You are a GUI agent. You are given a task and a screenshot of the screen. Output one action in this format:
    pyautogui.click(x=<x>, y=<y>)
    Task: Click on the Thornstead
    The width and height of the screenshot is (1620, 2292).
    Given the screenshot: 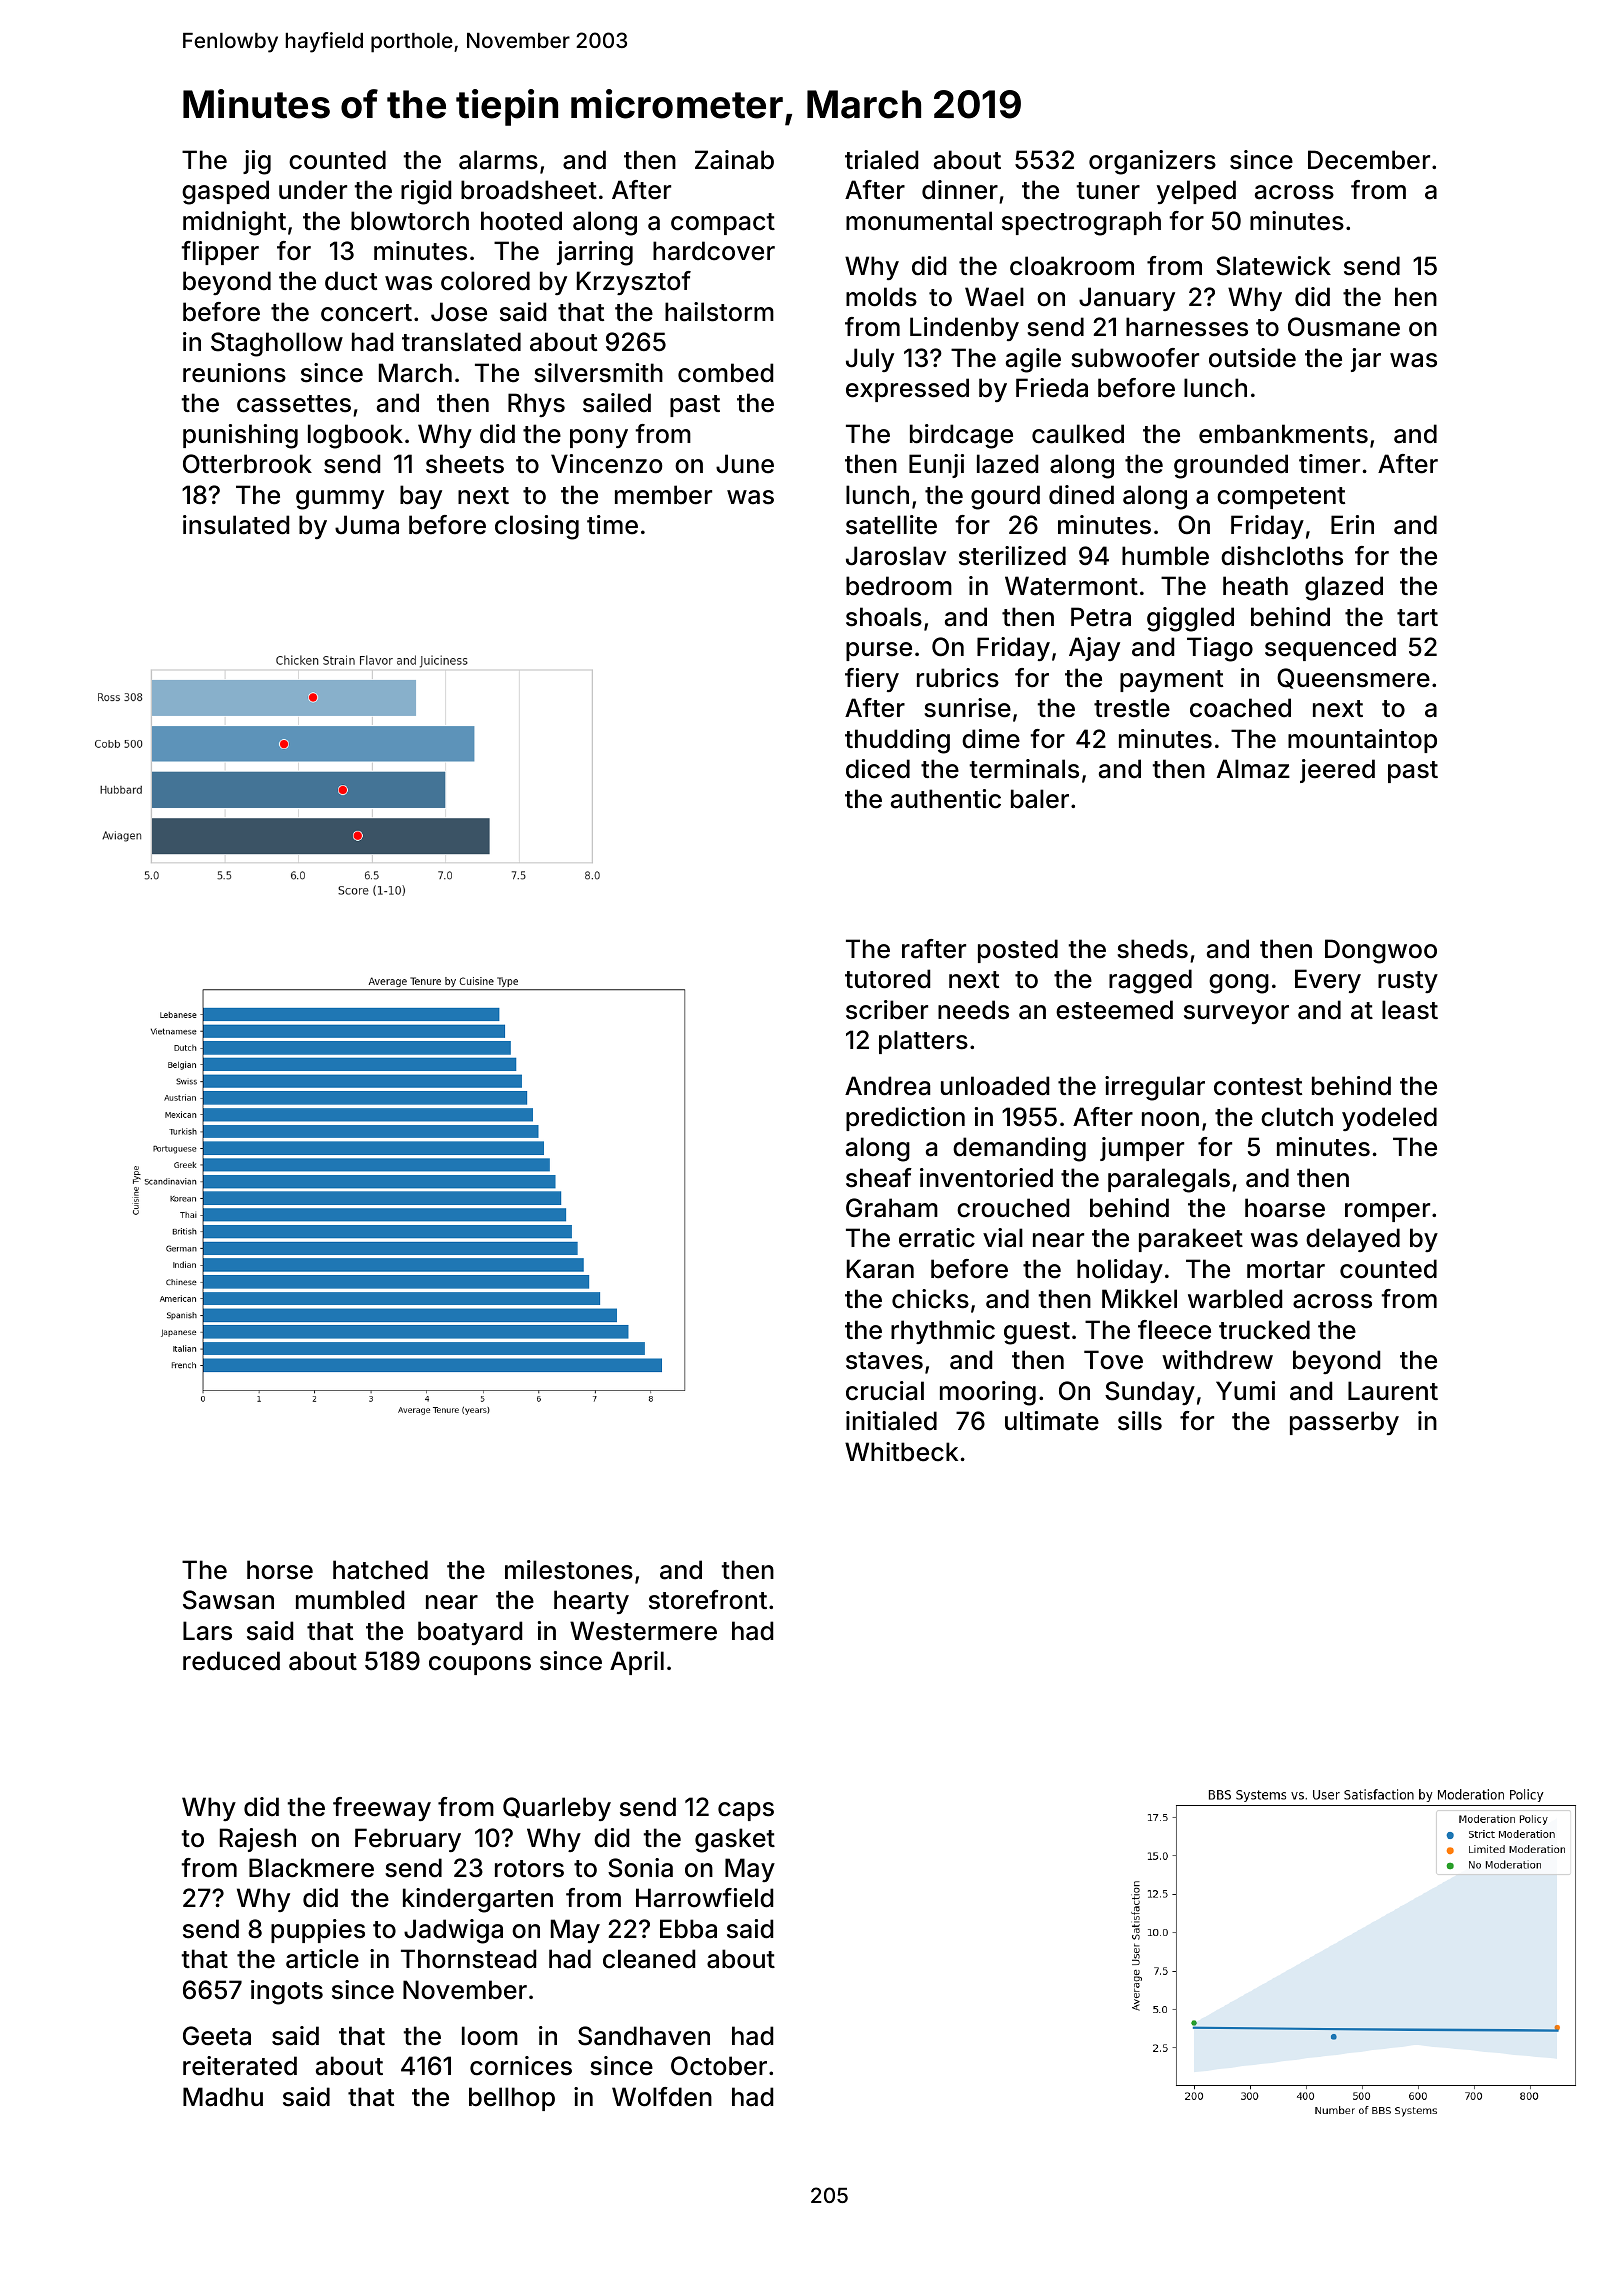 What is the action you would take?
    pyautogui.click(x=468, y=1959)
